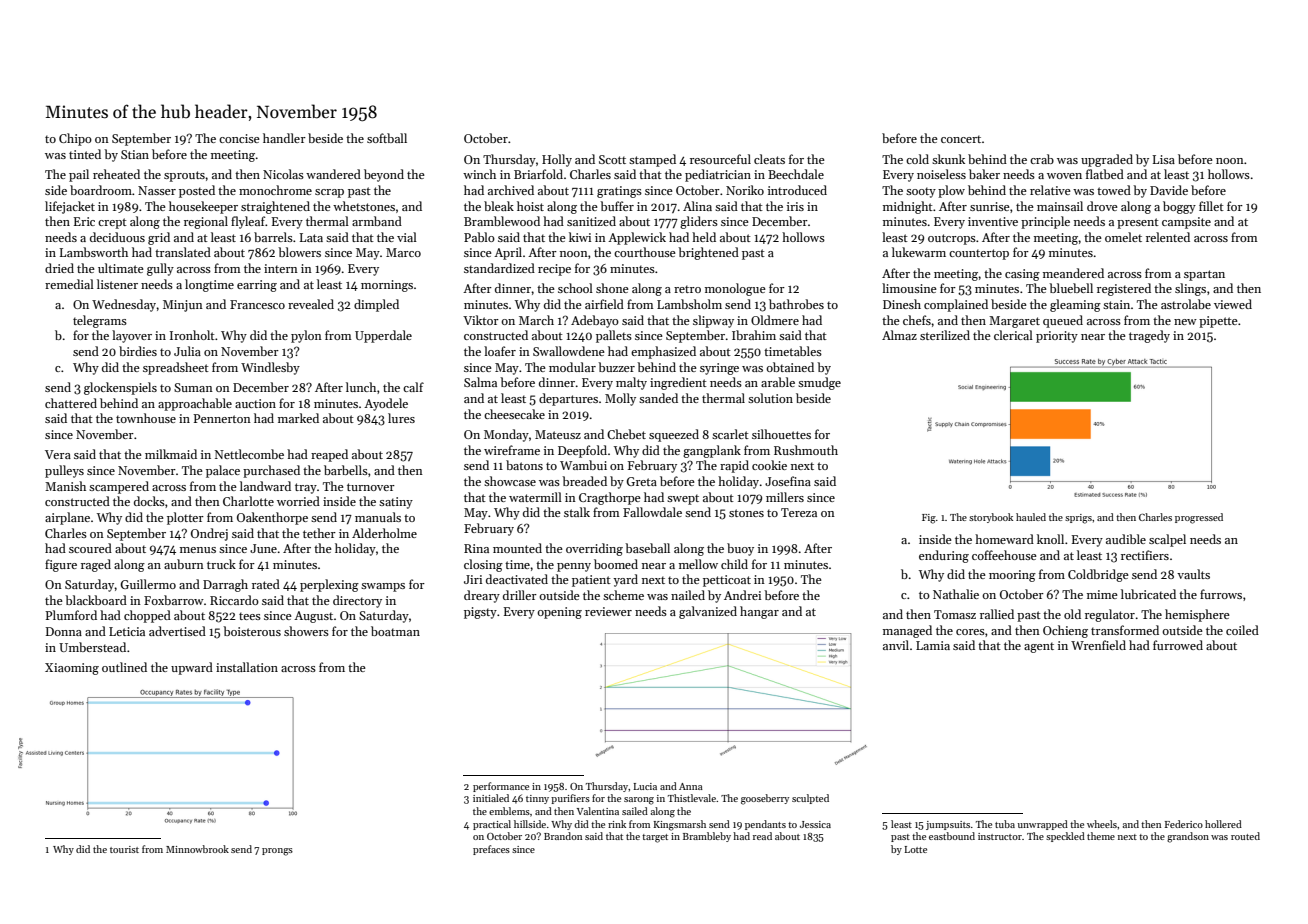  Describe the element at coordinates (1031, 517) in the page. I see `hauled` at that location.
